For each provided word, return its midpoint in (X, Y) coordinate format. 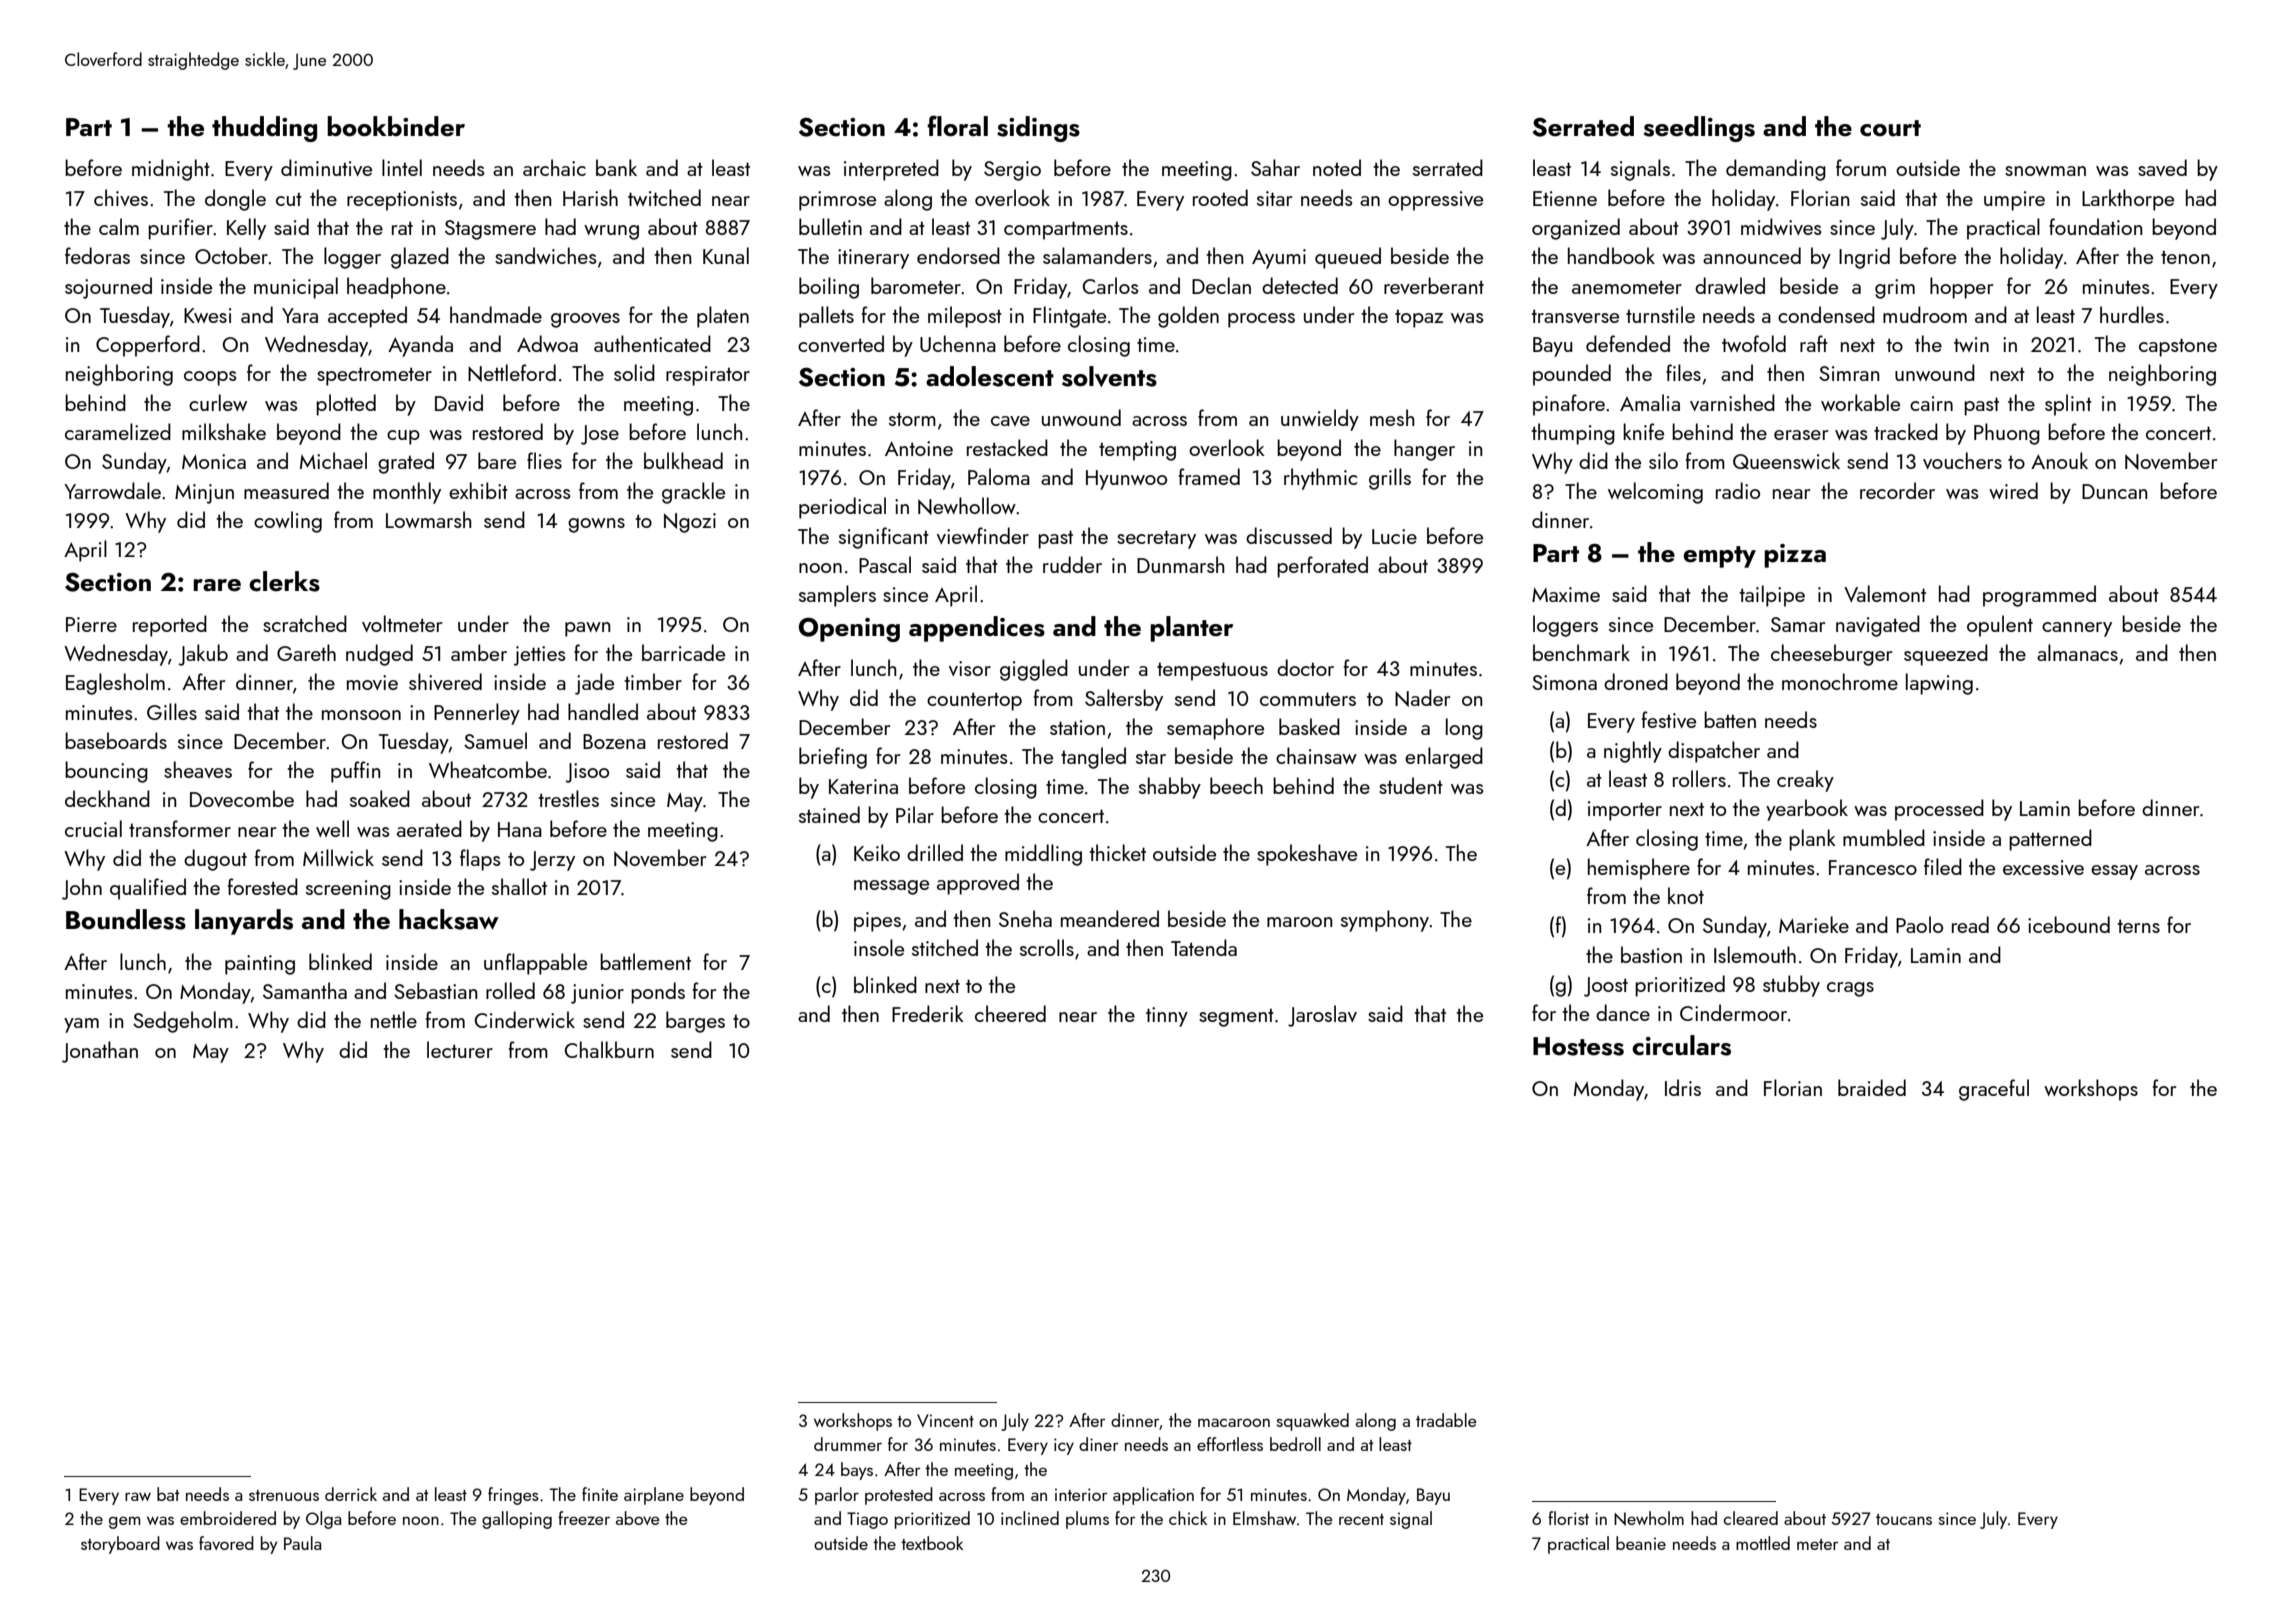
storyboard (120, 1545)
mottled (1763, 1543)
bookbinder (396, 126)
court (1890, 128)
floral (957, 126)
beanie (1641, 1543)
